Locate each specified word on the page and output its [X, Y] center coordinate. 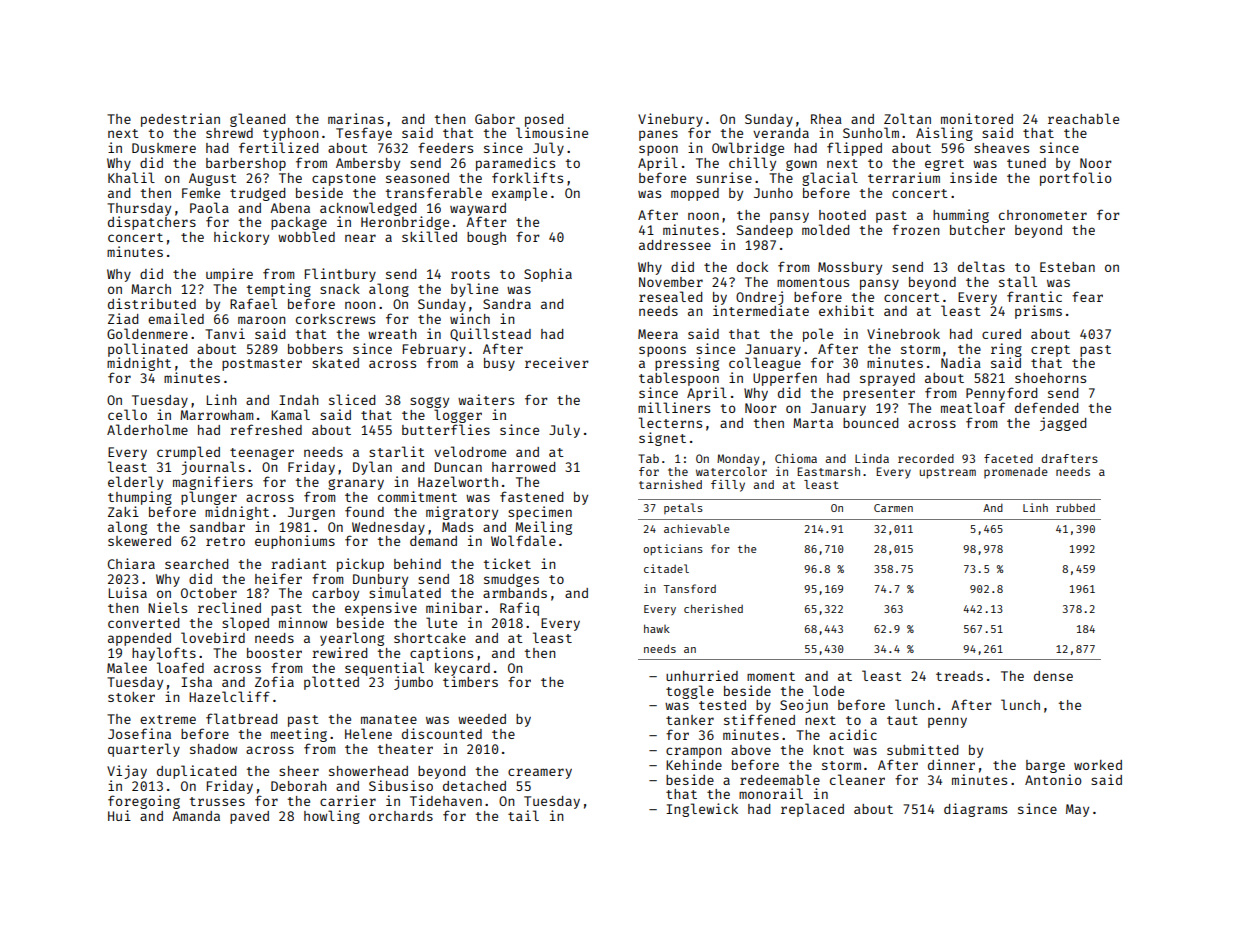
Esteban [1067, 267]
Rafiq [519, 609]
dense [1053, 676]
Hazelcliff [229, 696]
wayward [478, 209]
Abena [290, 208]
